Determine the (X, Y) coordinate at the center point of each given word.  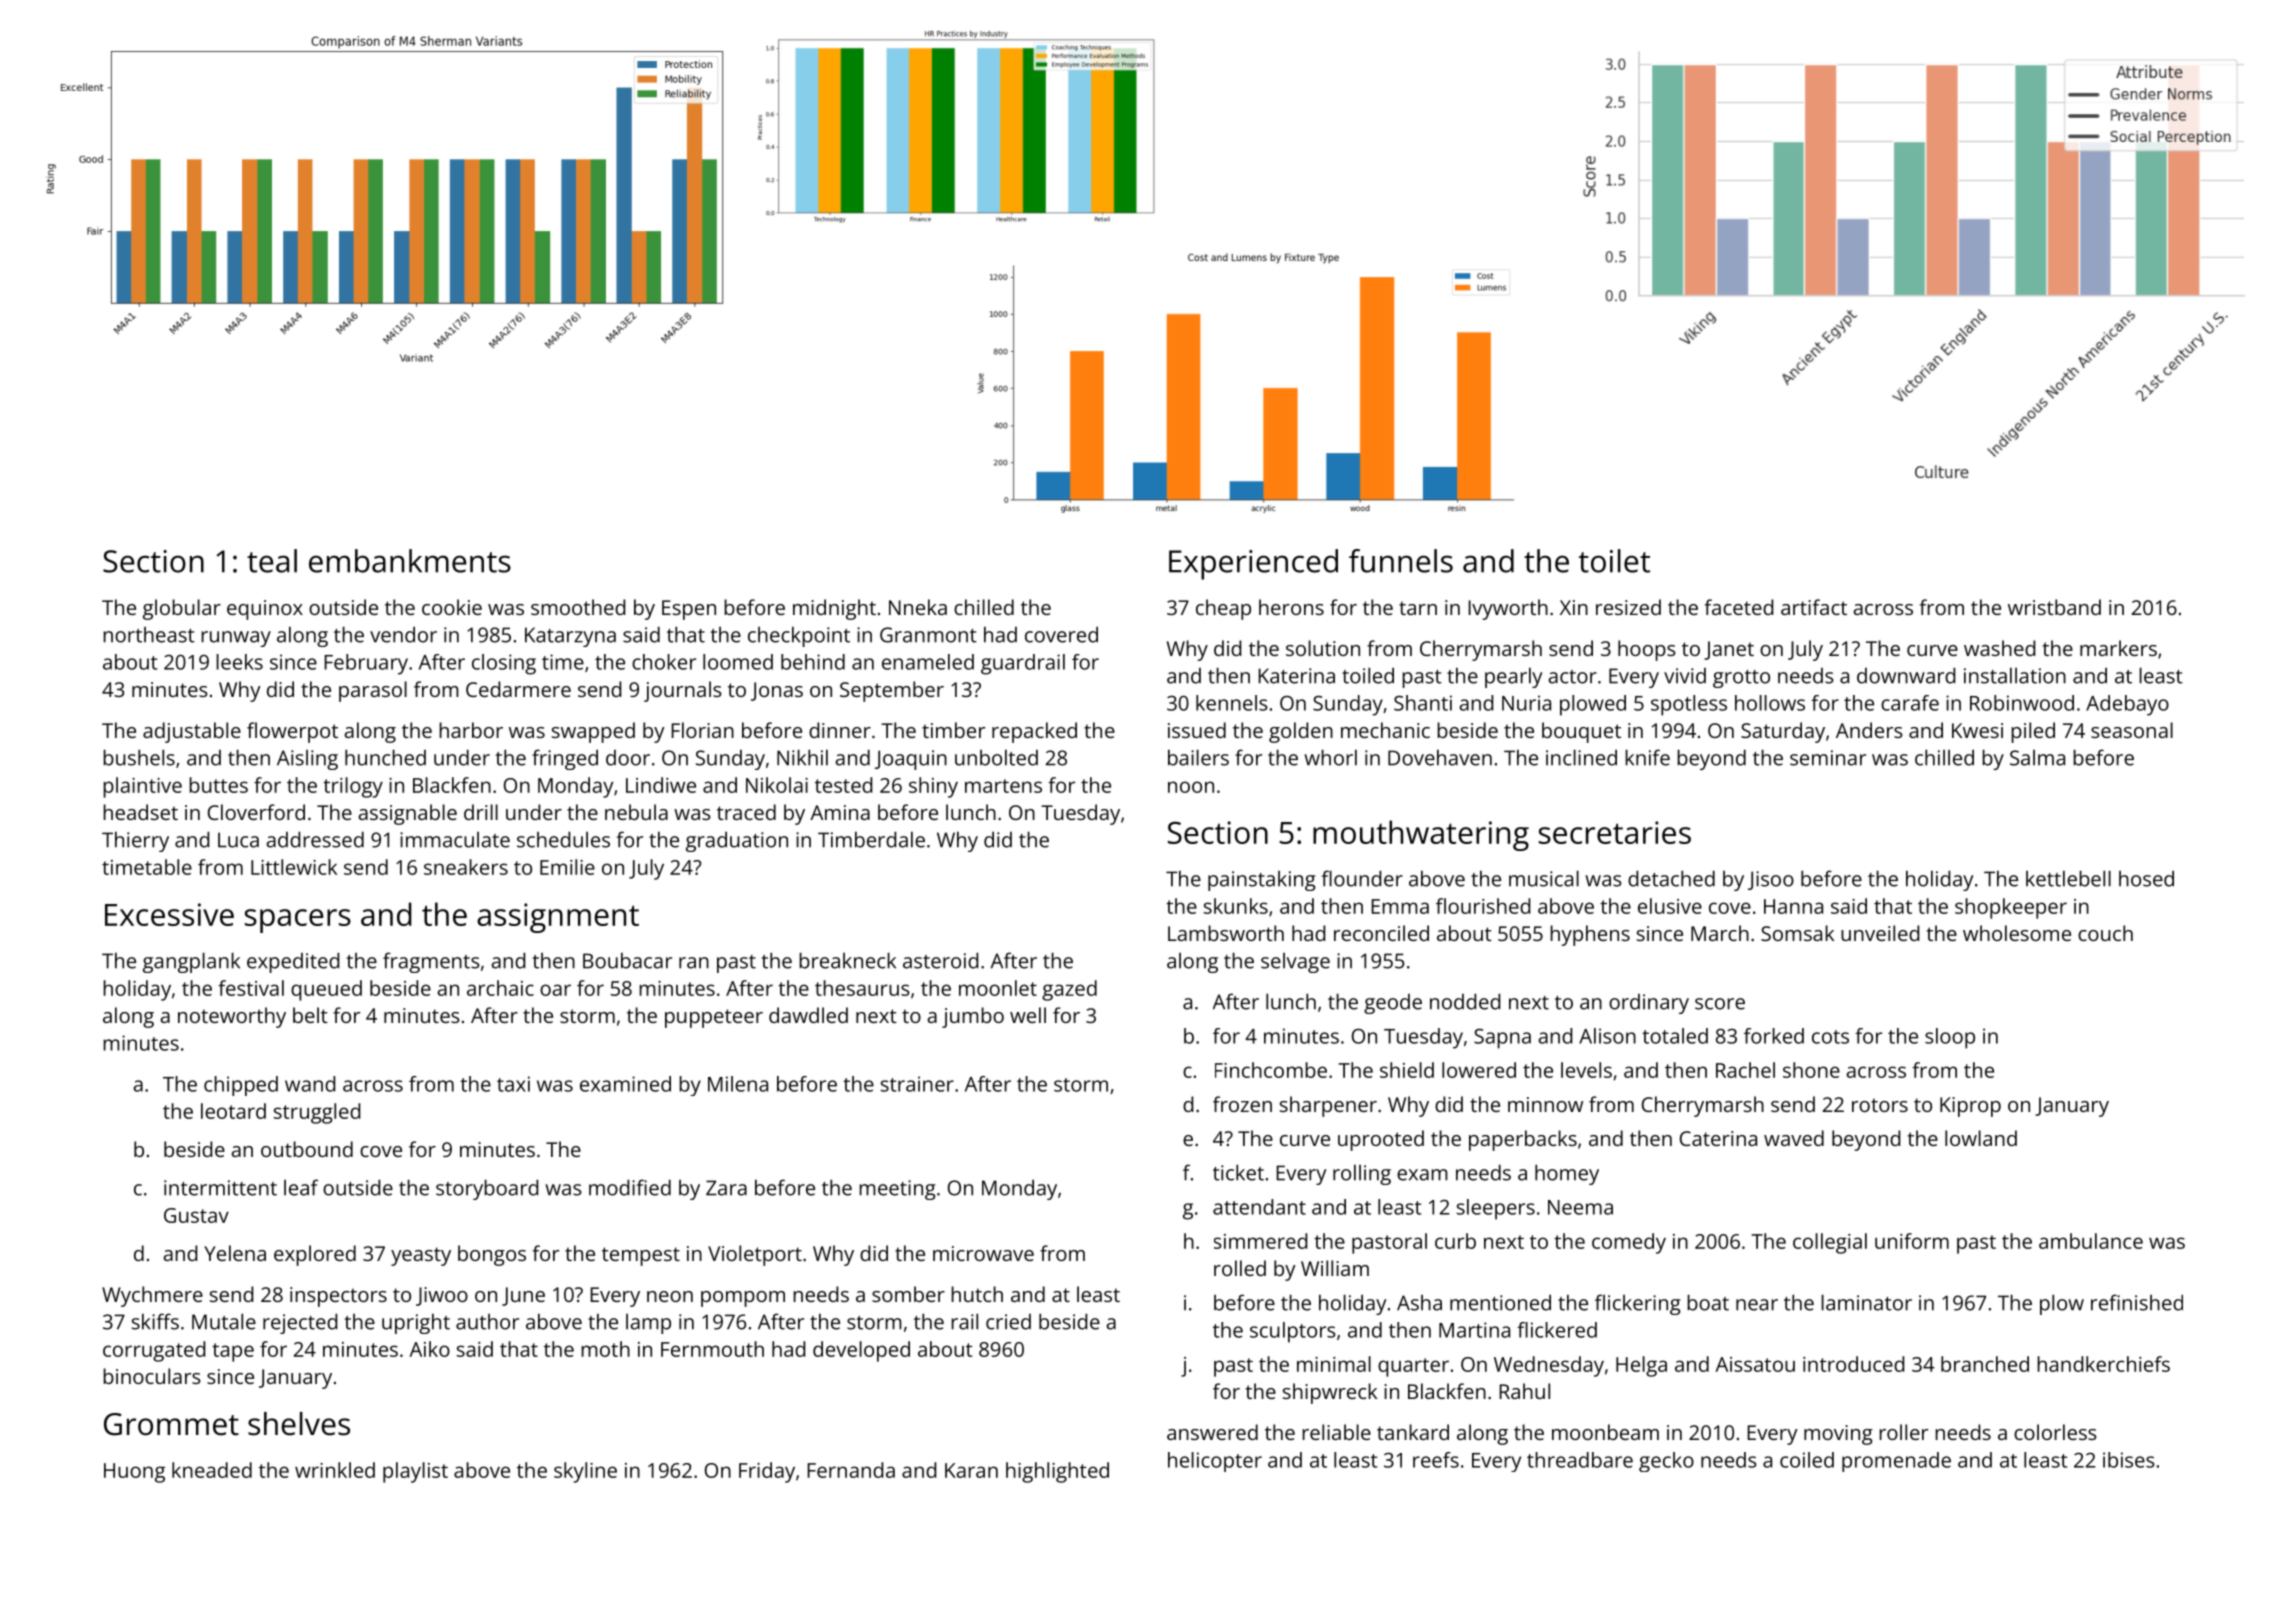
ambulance (2091, 1241)
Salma (2037, 758)
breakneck (847, 960)
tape (233, 1352)
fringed (565, 759)
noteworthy (232, 1017)
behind (813, 662)
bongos (492, 1255)
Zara (726, 1188)
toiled (1368, 675)
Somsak (1797, 933)
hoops (1647, 650)
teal (272, 561)
